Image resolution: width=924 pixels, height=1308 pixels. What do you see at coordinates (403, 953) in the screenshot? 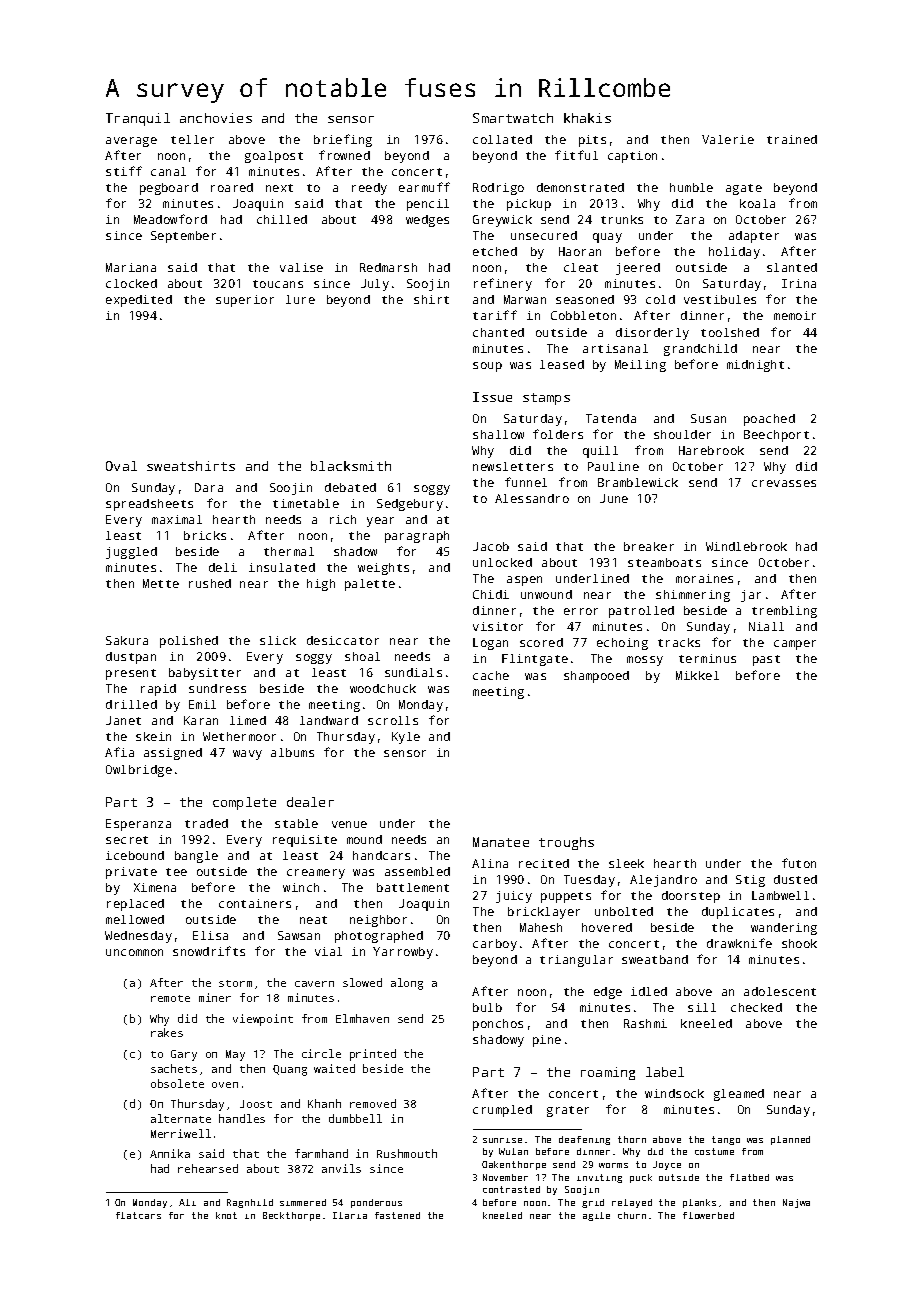
I see `Yarrowby` at bounding box center [403, 953].
